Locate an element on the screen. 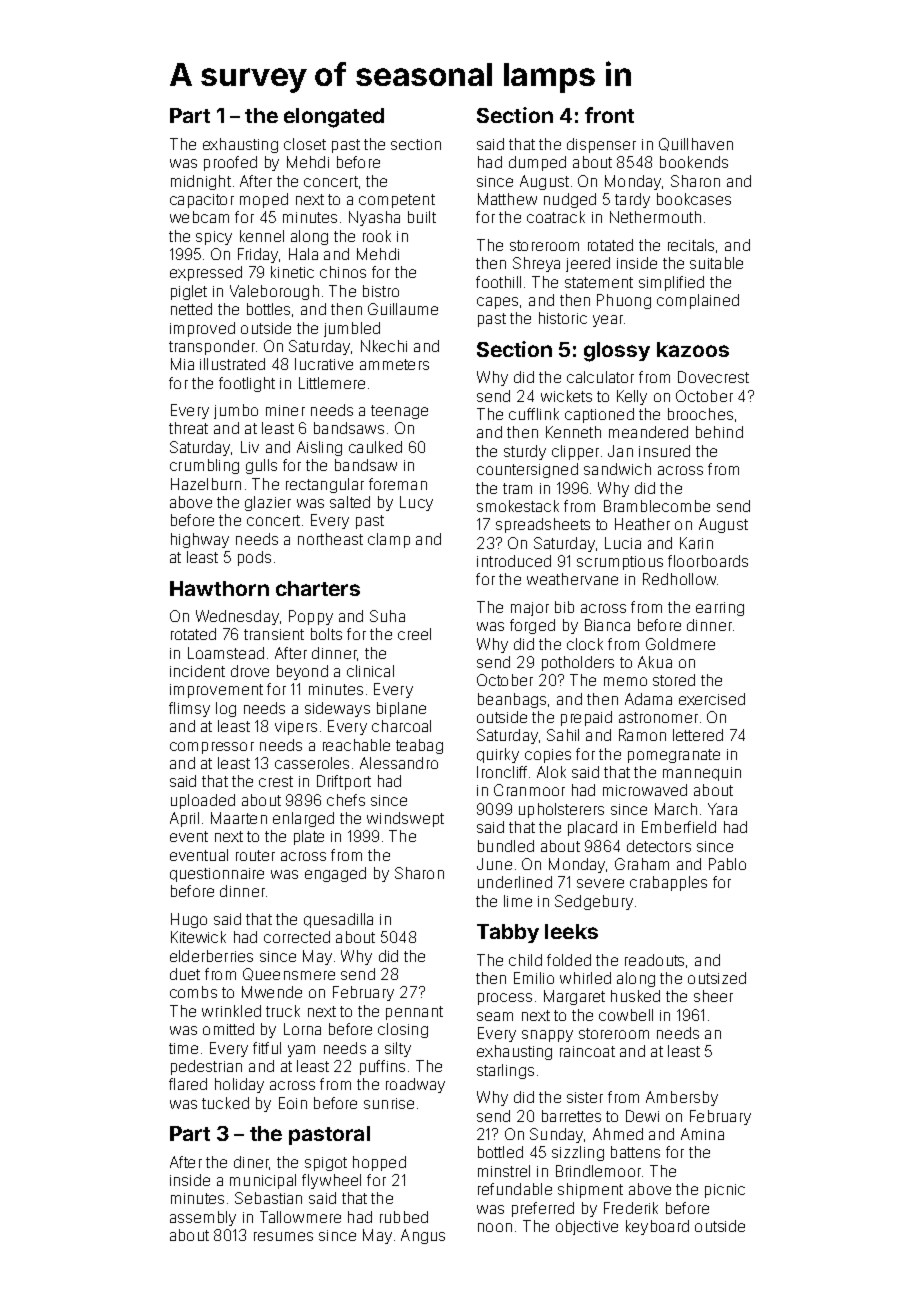 The width and height of the screenshot is (924, 1311). spigot is located at coordinates (326, 1164).
